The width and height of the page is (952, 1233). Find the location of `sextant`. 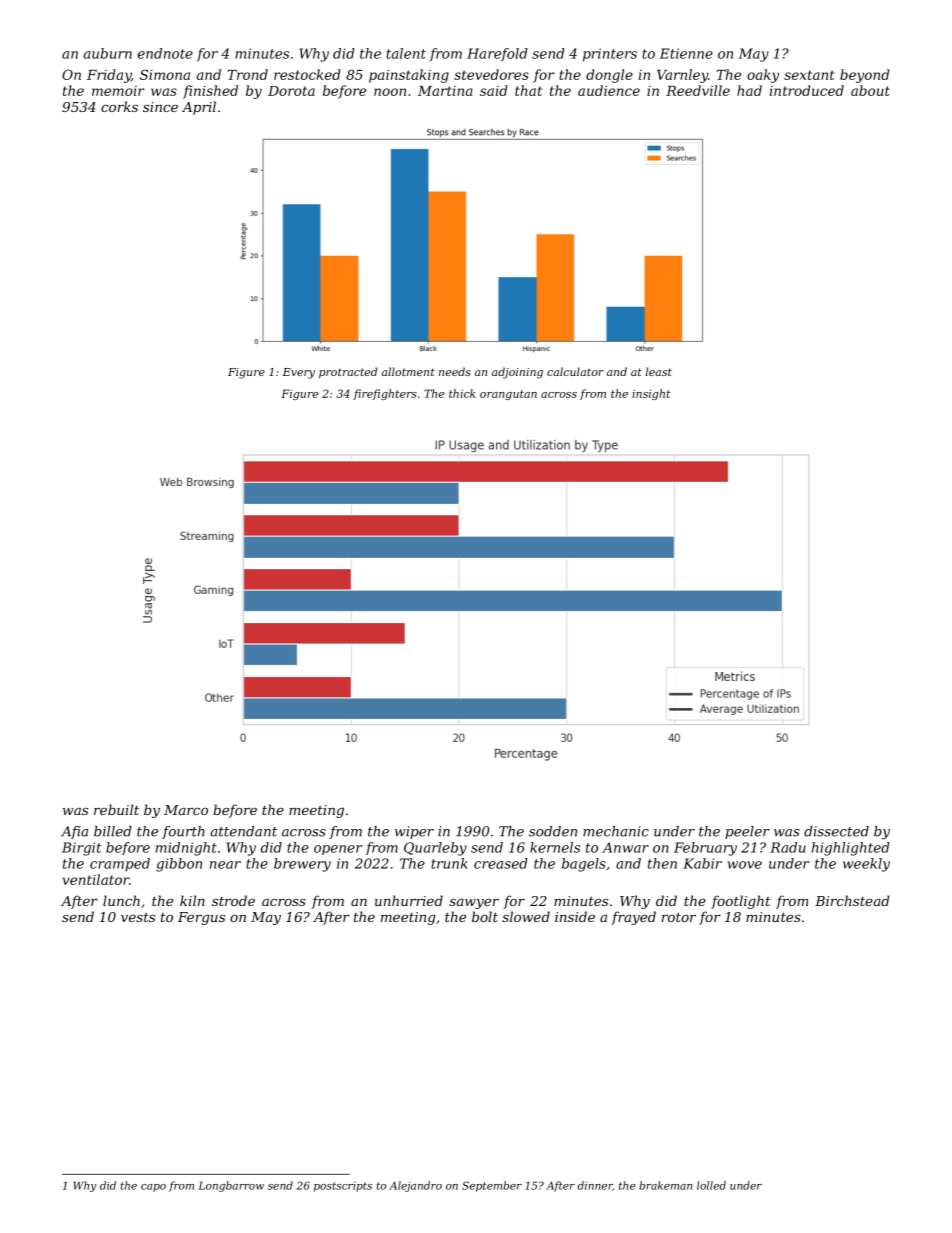

sextant is located at coordinates (809, 75).
